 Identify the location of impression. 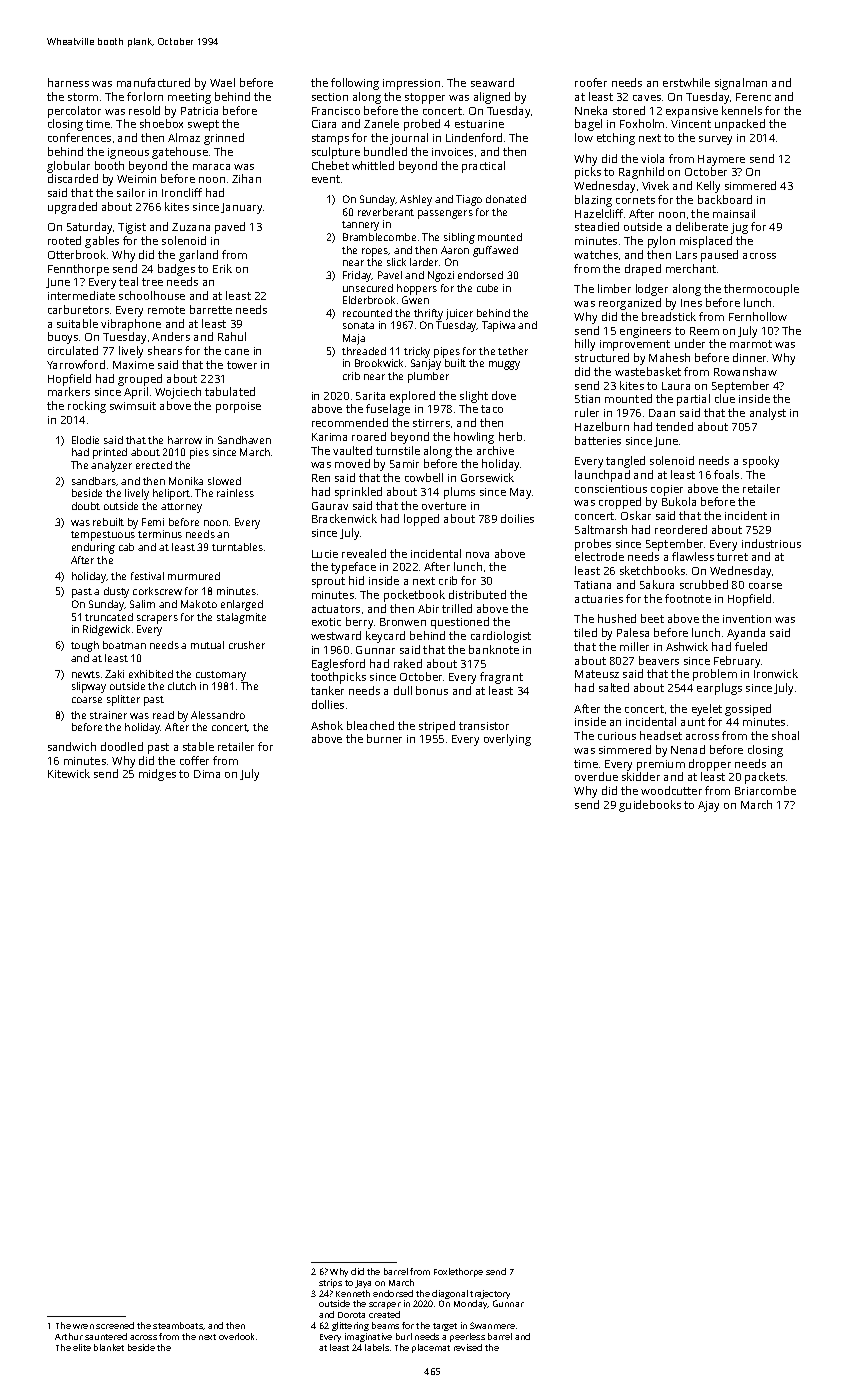
(411, 84).
